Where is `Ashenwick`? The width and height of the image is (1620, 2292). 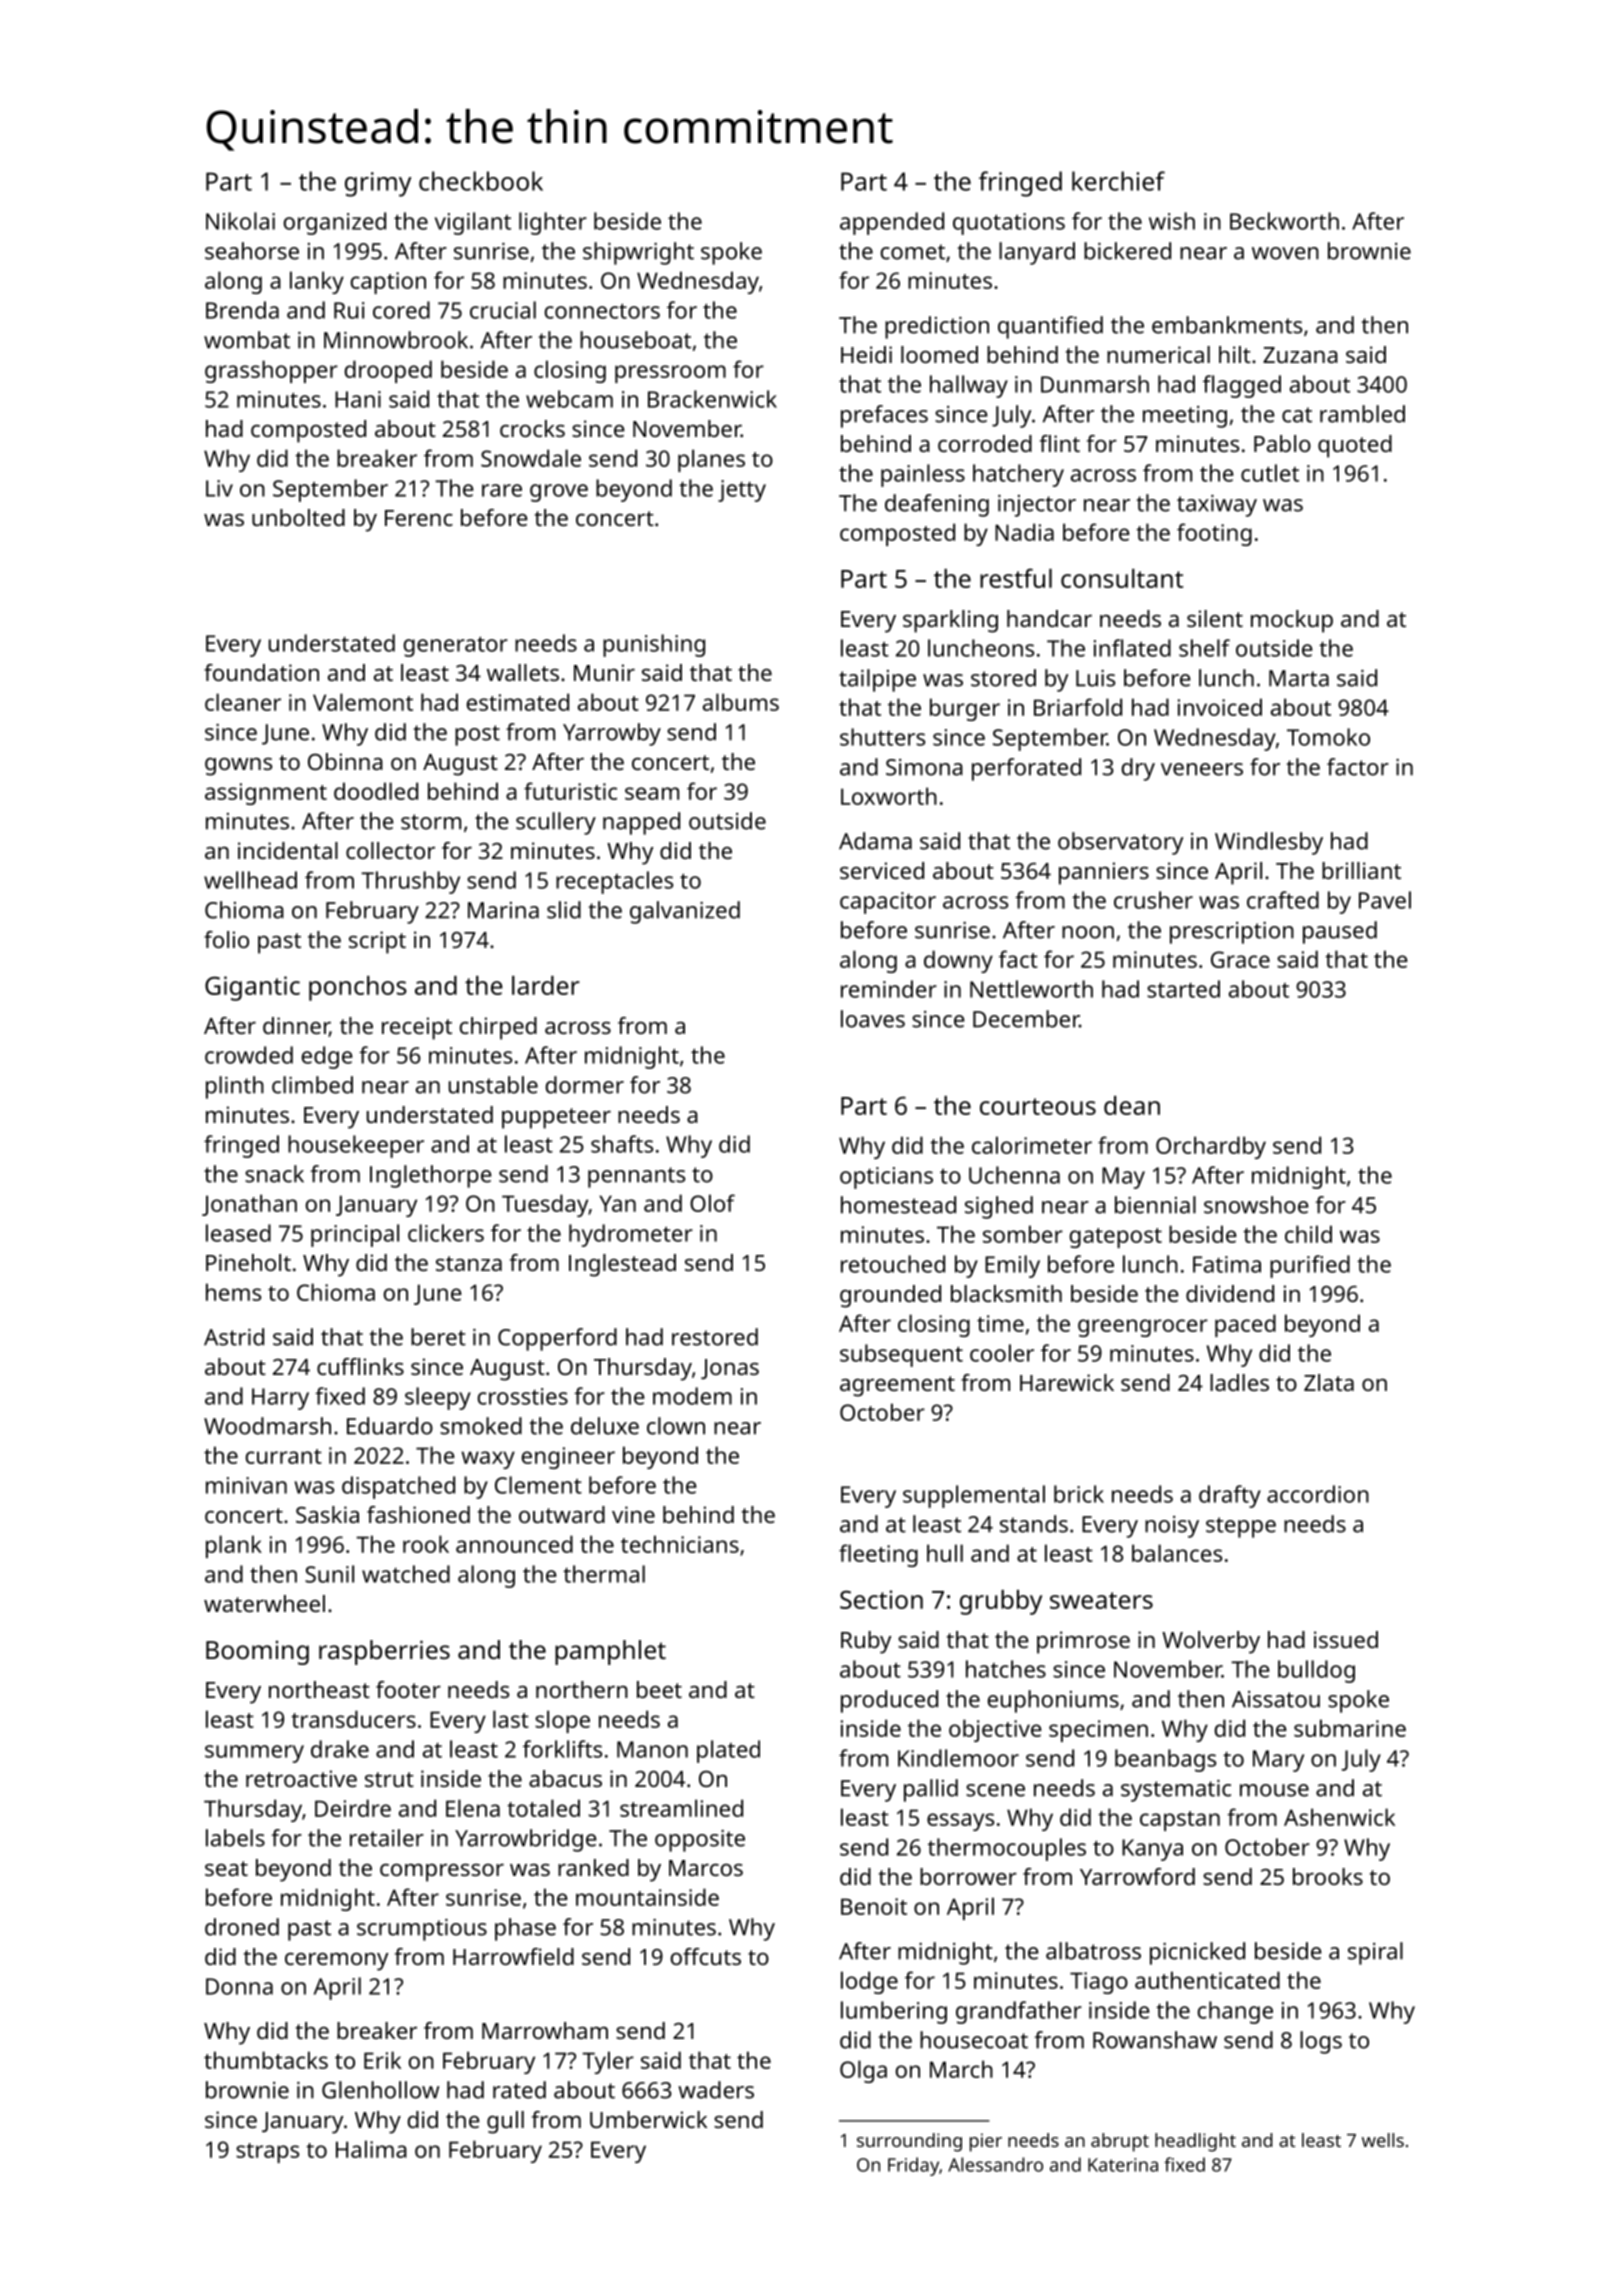
Ashenwick is located at coordinates (1339, 1817).
